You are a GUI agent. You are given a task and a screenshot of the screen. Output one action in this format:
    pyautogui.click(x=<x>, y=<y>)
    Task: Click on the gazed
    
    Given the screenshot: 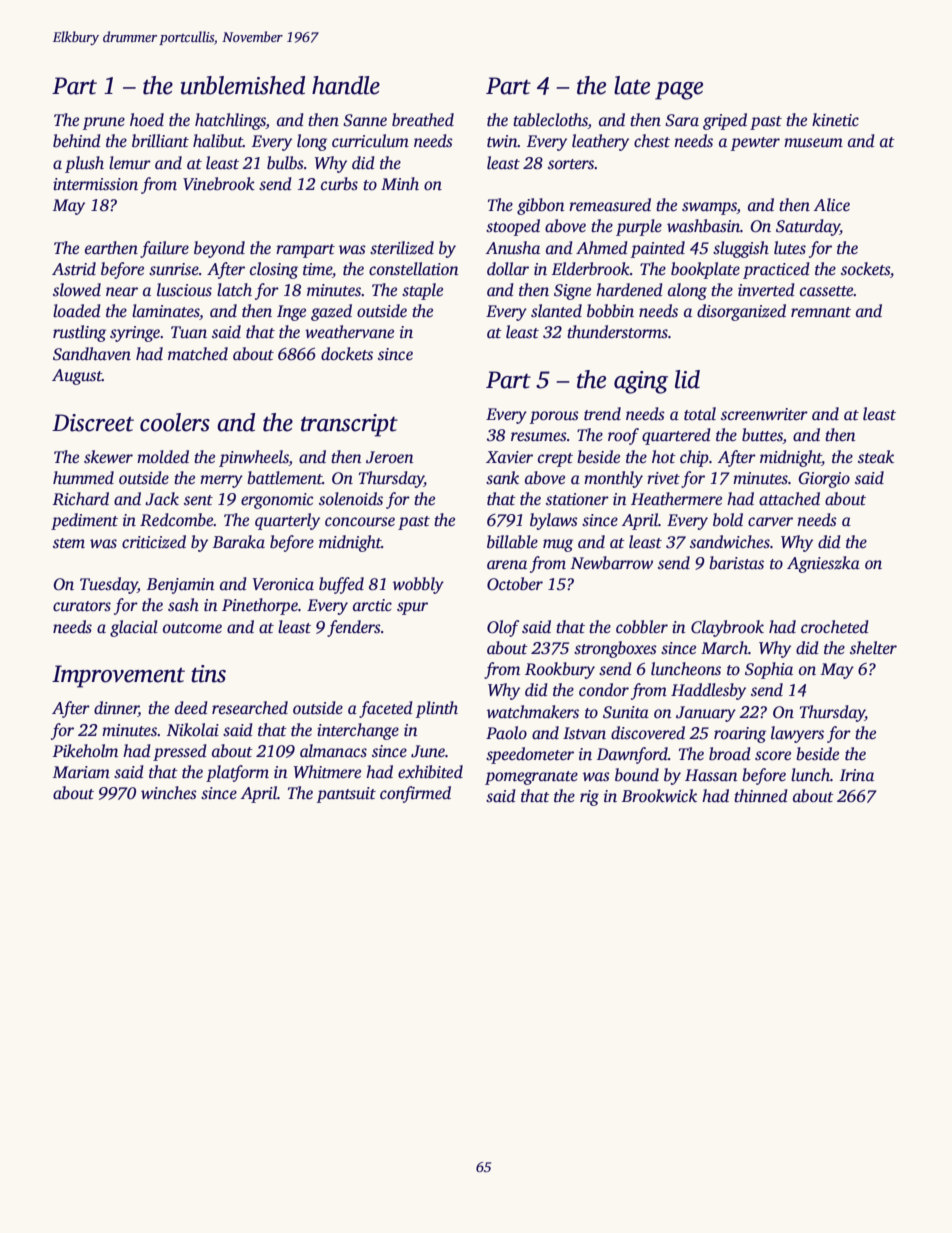 What is the action you would take?
    pyautogui.click(x=331, y=312)
